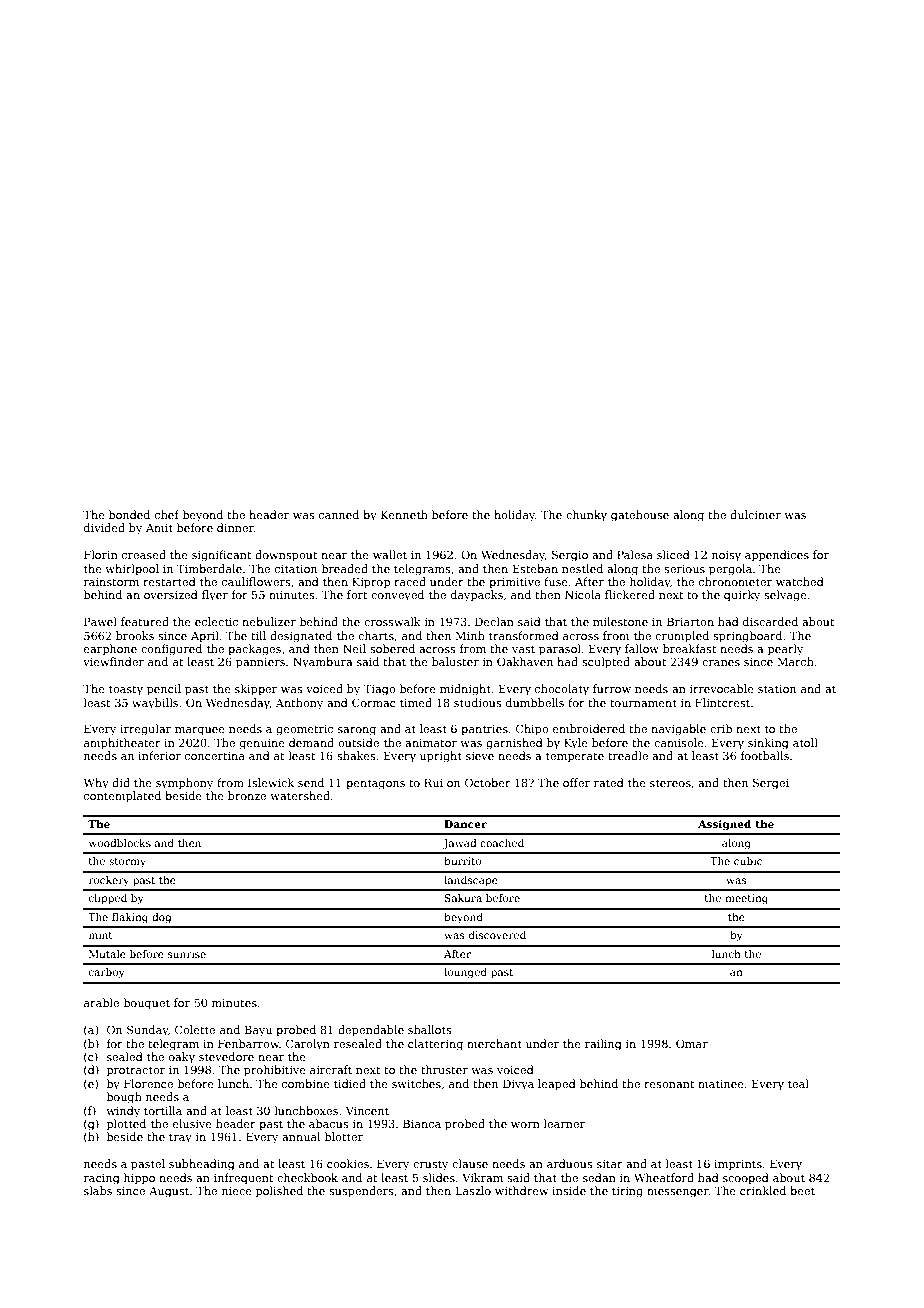 The height and width of the image is (1308, 924). I want to click on slabs, so click(98, 1190).
